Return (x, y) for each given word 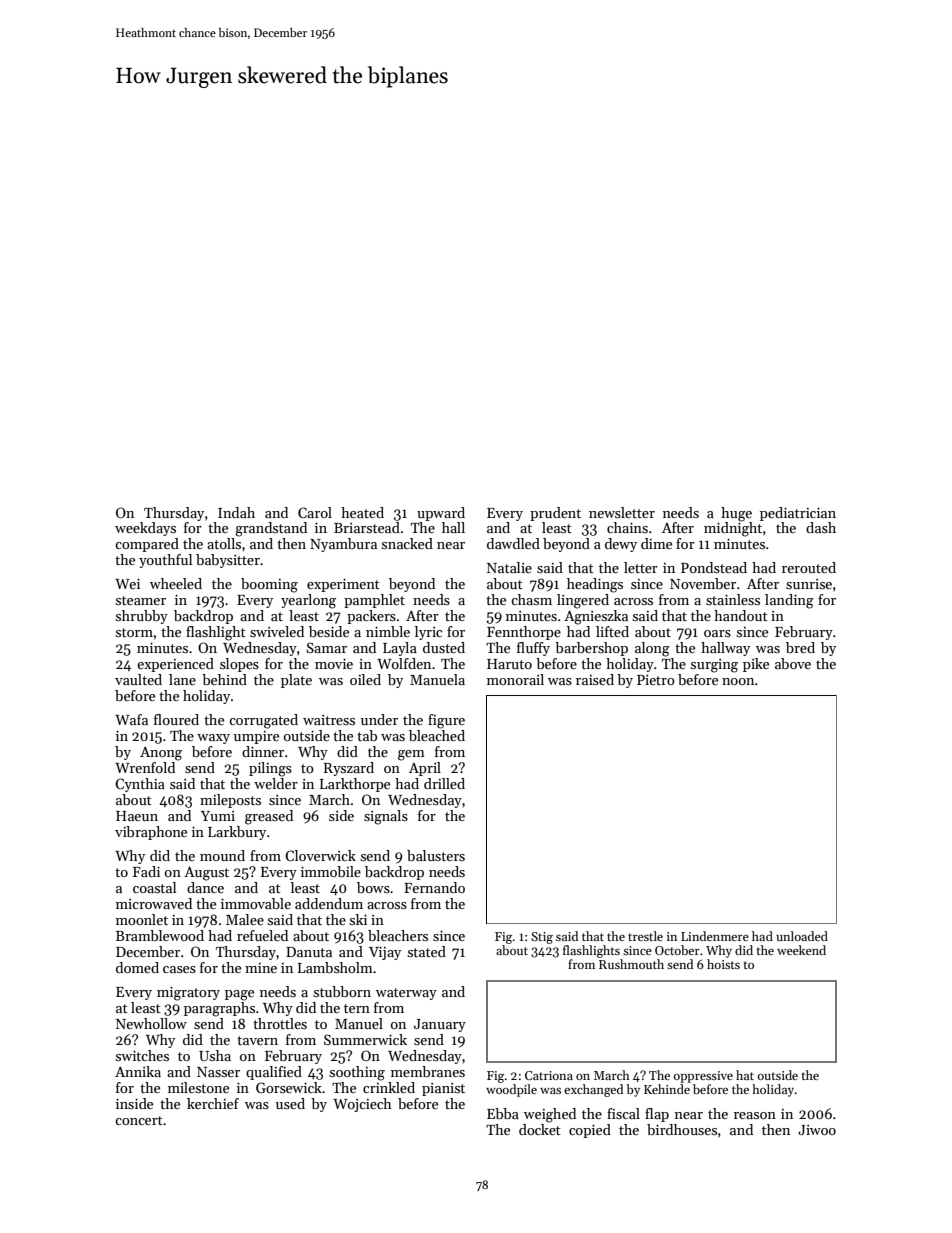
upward (441, 514)
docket (540, 1129)
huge (736, 514)
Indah (236, 512)
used (290, 1103)
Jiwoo (817, 1130)
